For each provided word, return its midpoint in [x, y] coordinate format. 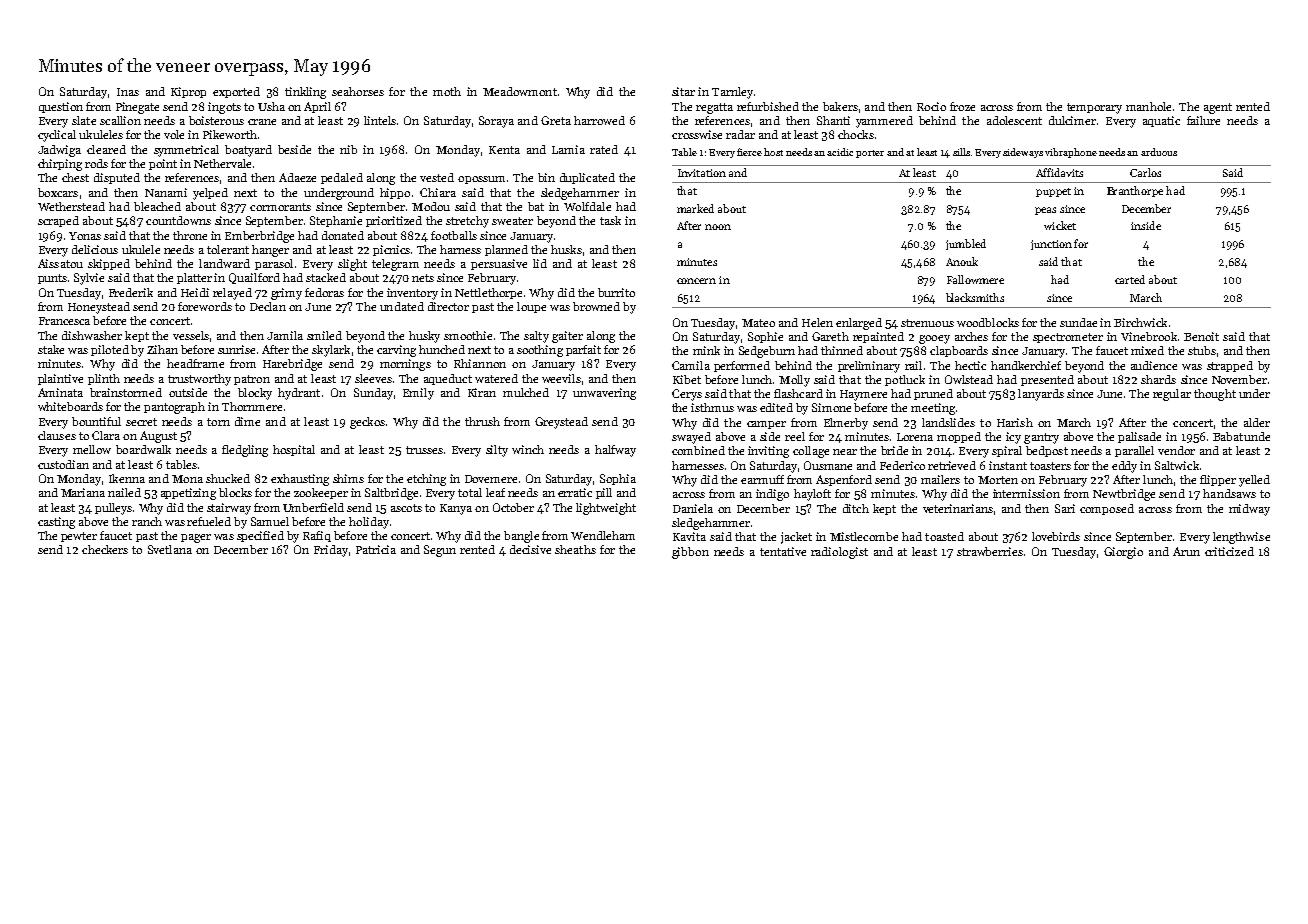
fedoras [324, 292]
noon [718, 227]
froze [962, 106]
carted [1130, 279]
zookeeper [321, 493]
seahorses [358, 91]
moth [447, 91]
